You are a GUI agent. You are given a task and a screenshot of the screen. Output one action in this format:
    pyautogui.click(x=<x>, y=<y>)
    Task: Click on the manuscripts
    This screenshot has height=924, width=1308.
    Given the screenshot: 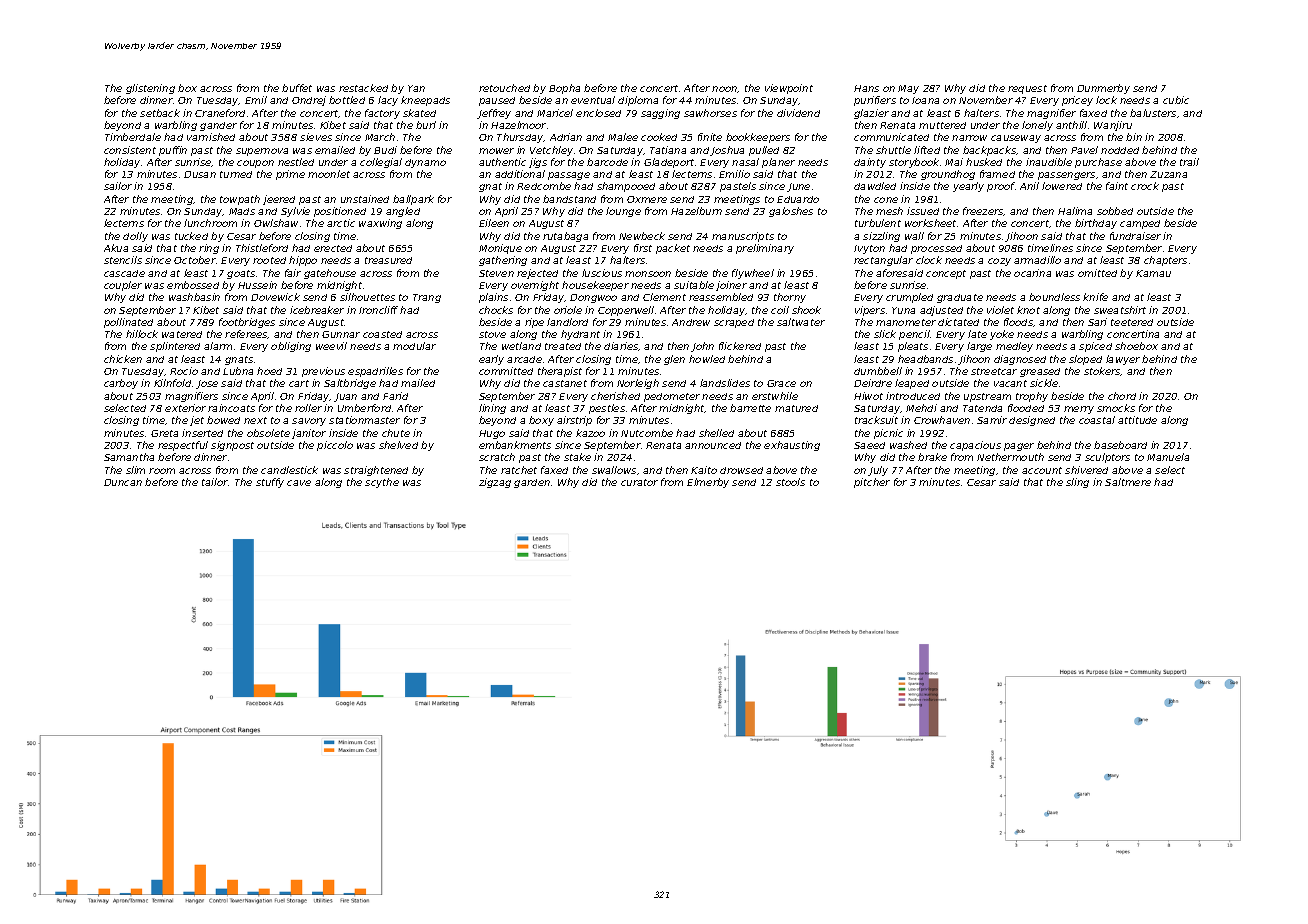 What is the action you would take?
    pyautogui.click(x=743, y=237)
